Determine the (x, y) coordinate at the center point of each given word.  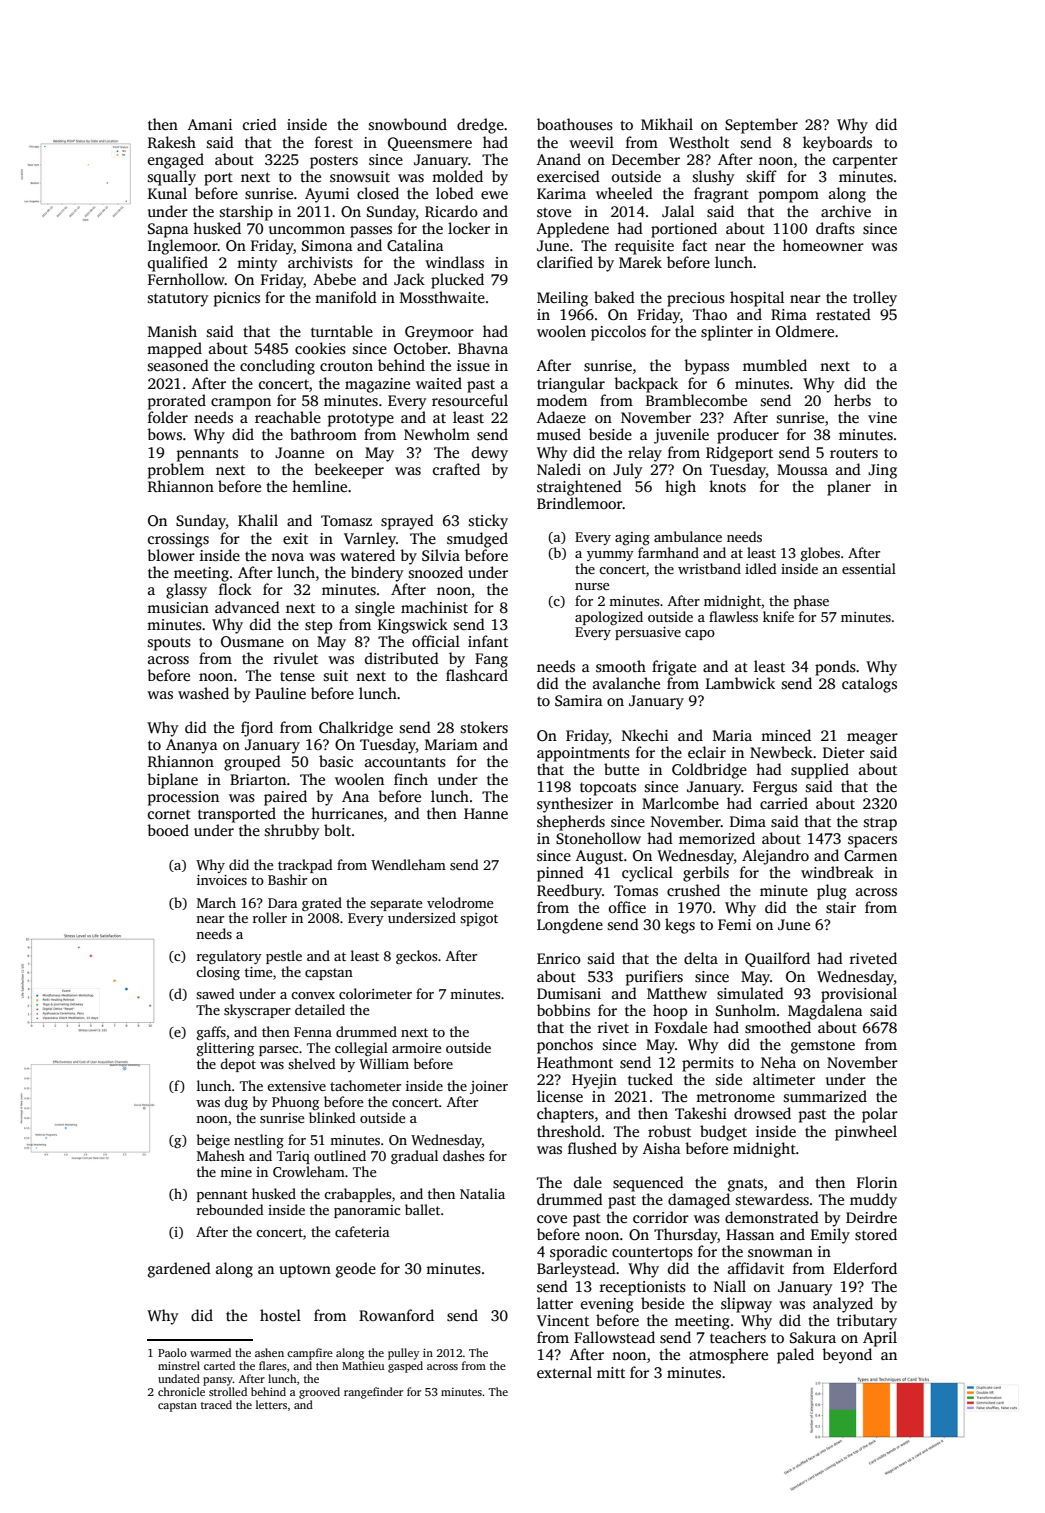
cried (260, 124)
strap (880, 824)
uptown (305, 1271)
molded (457, 176)
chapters (565, 1115)
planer (849, 488)
